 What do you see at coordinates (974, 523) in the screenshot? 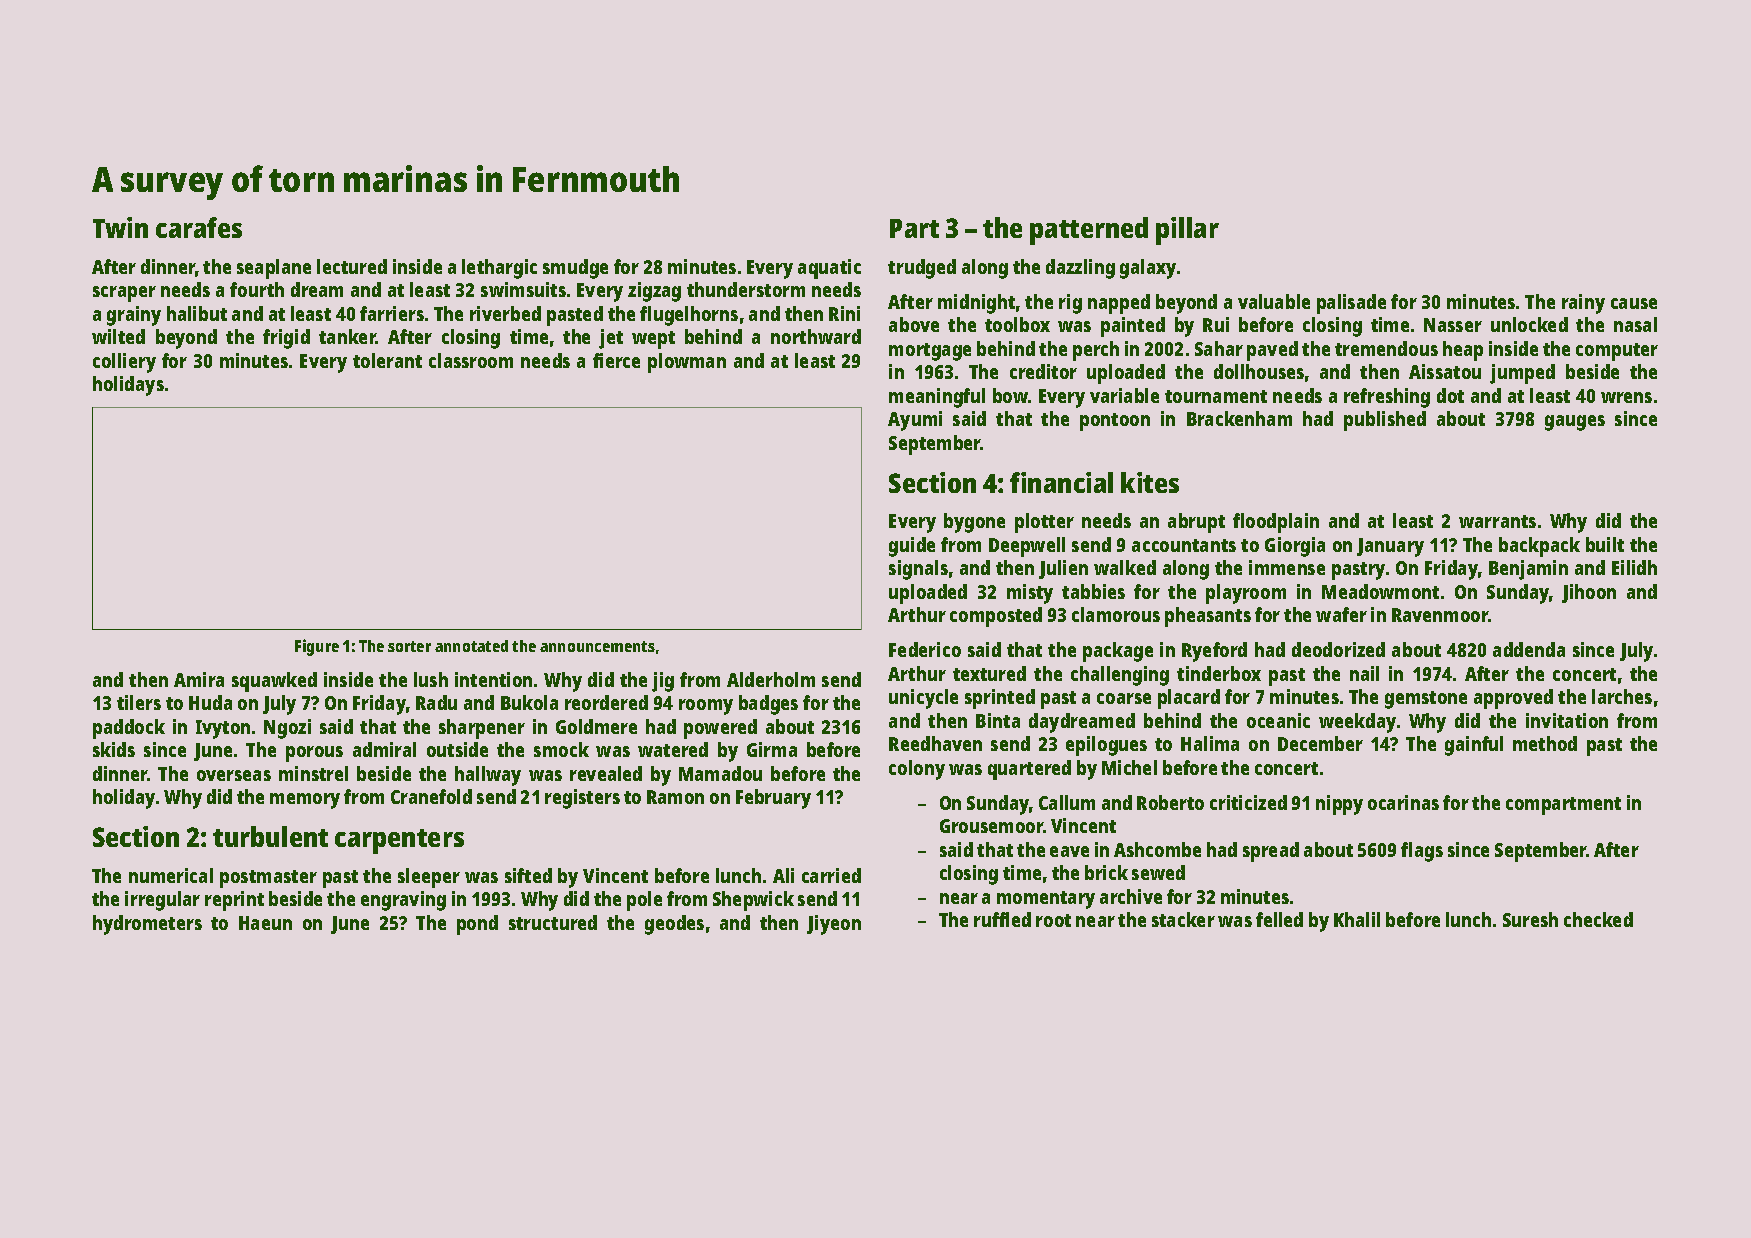
I see `bygone` at bounding box center [974, 523].
